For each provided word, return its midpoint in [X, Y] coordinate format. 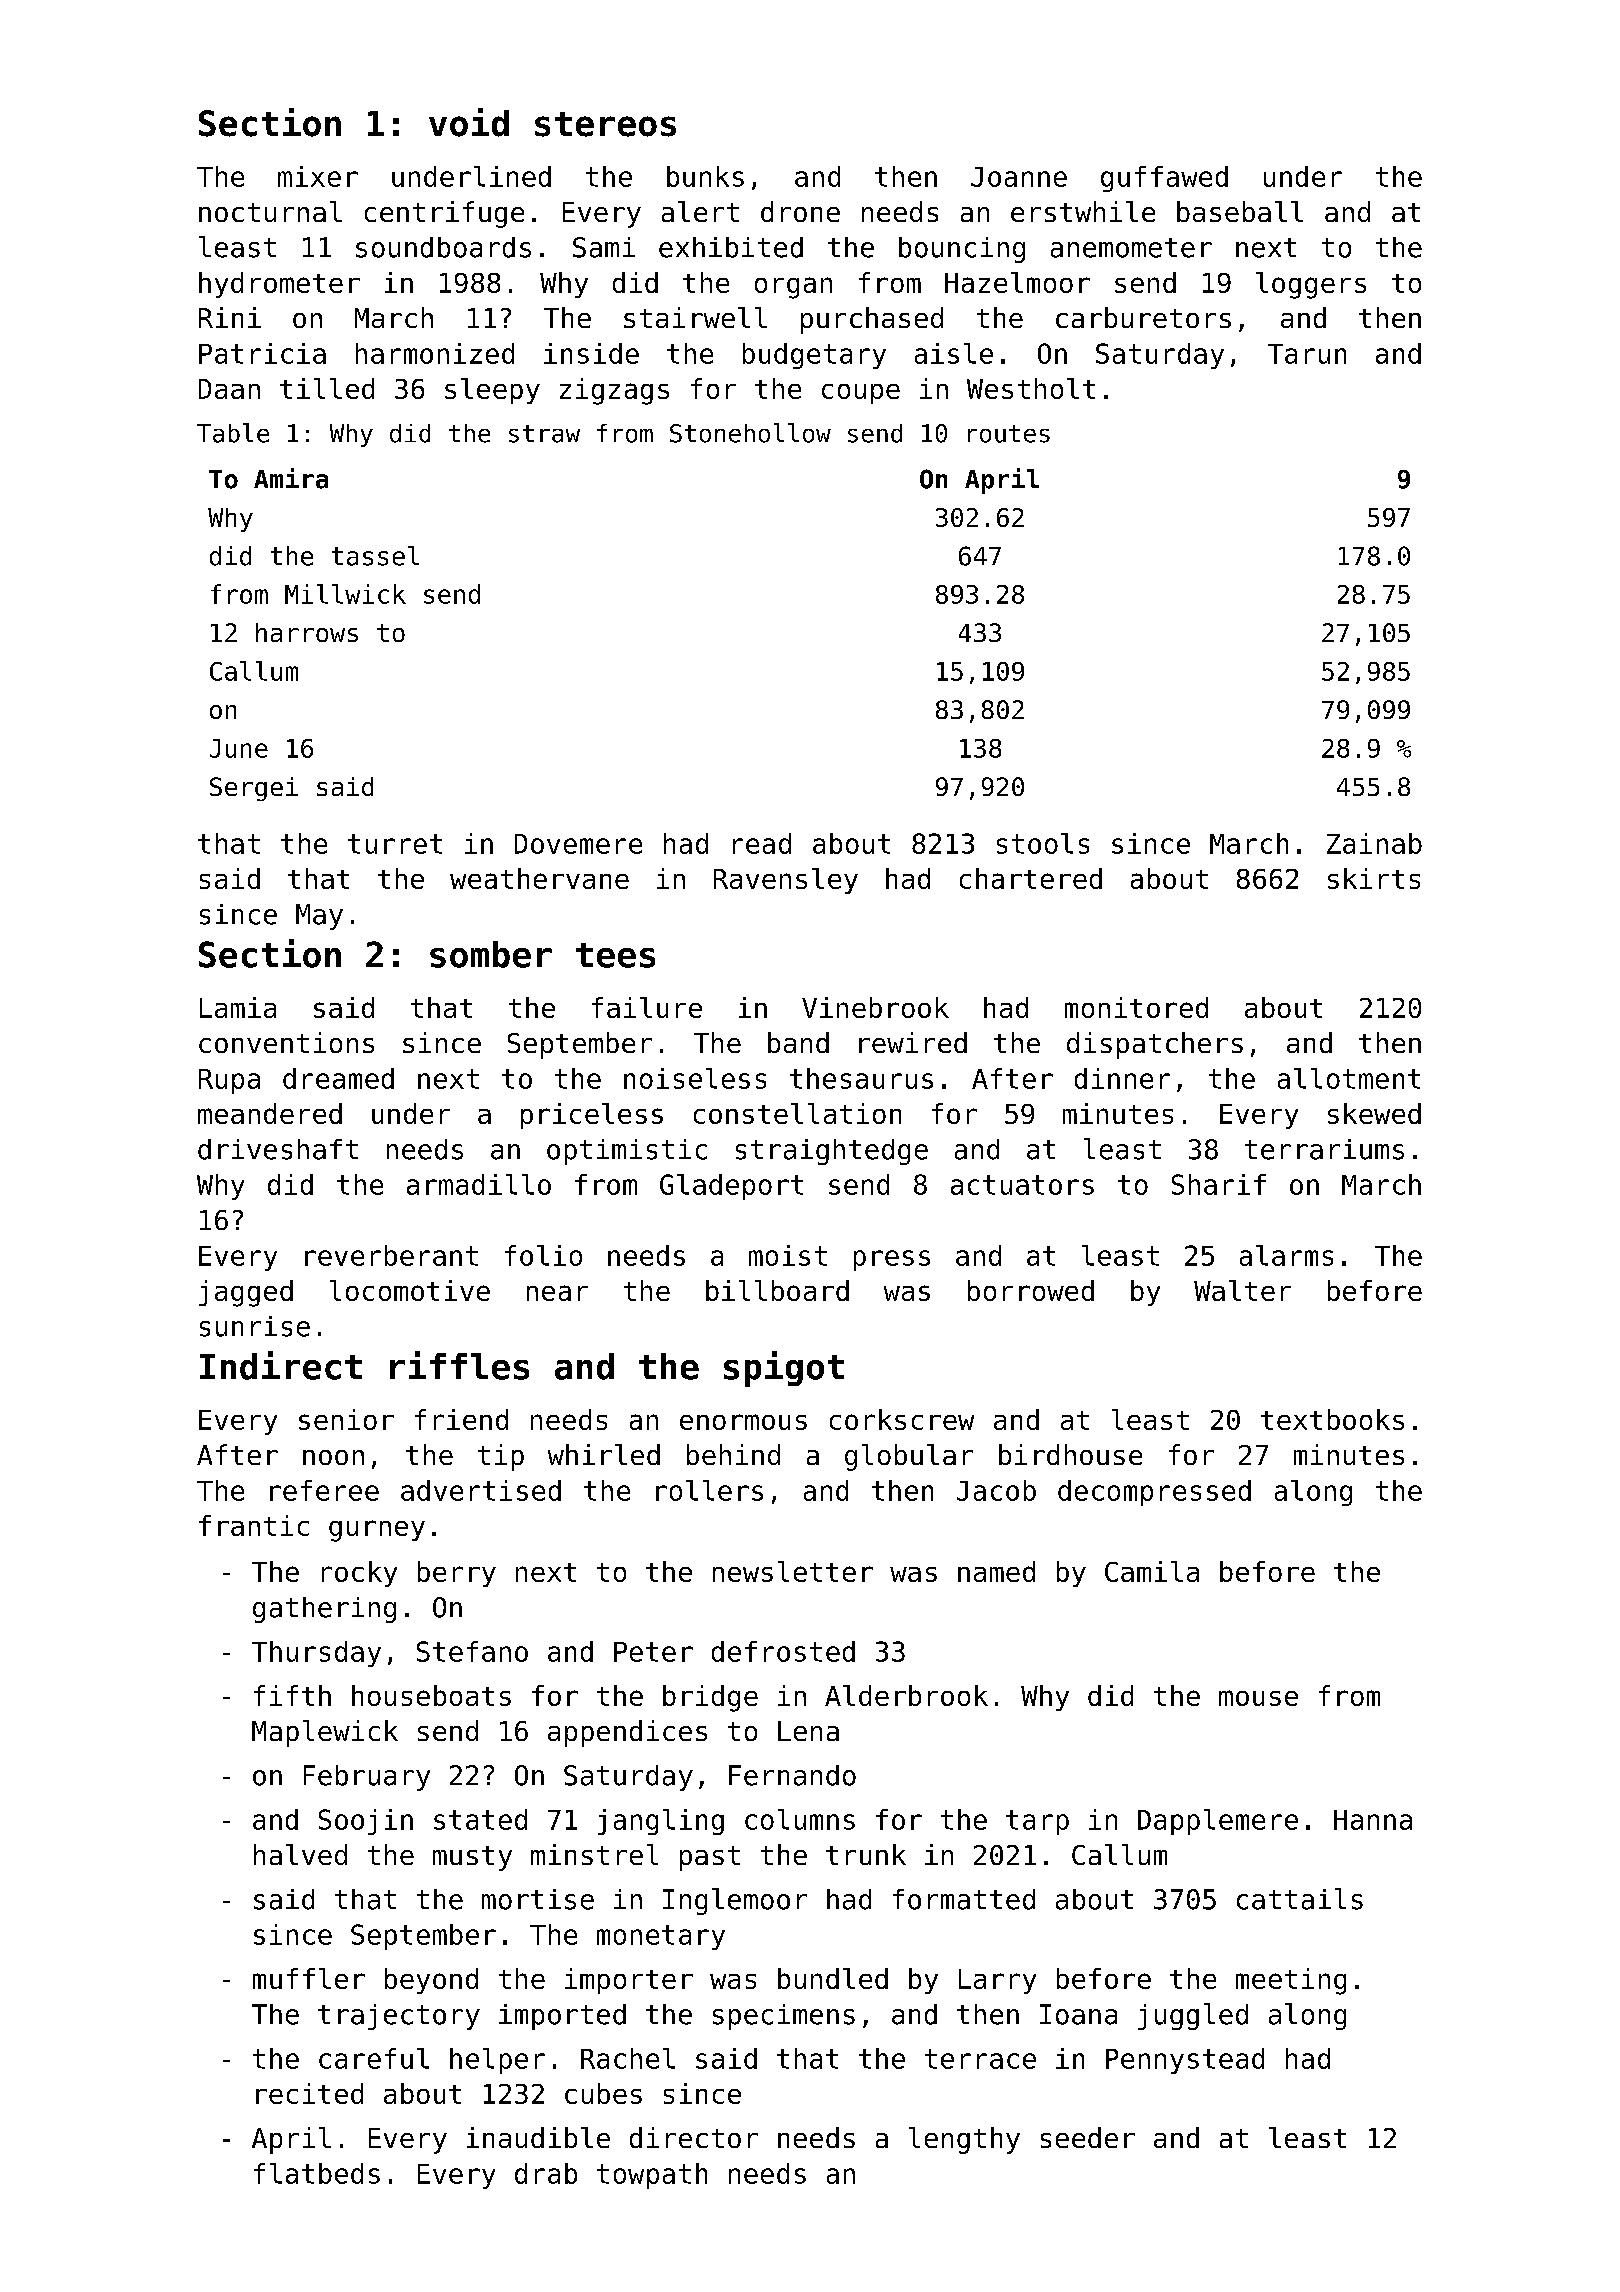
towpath [652, 2176]
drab [546, 2173]
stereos [605, 124]
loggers [1311, 285]
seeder [1088, 2137]
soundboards [443, 247]
